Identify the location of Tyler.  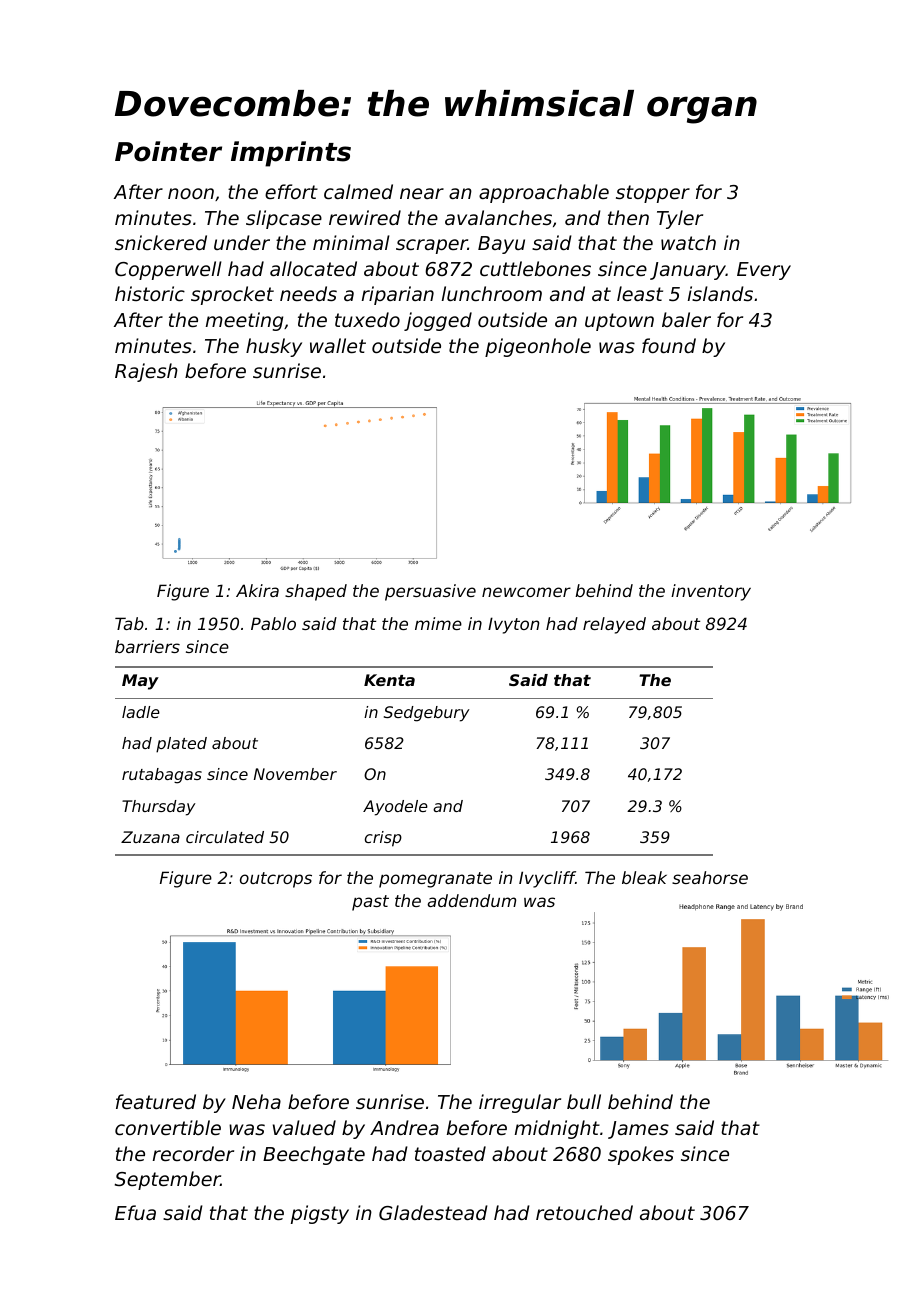
(680, 219).
